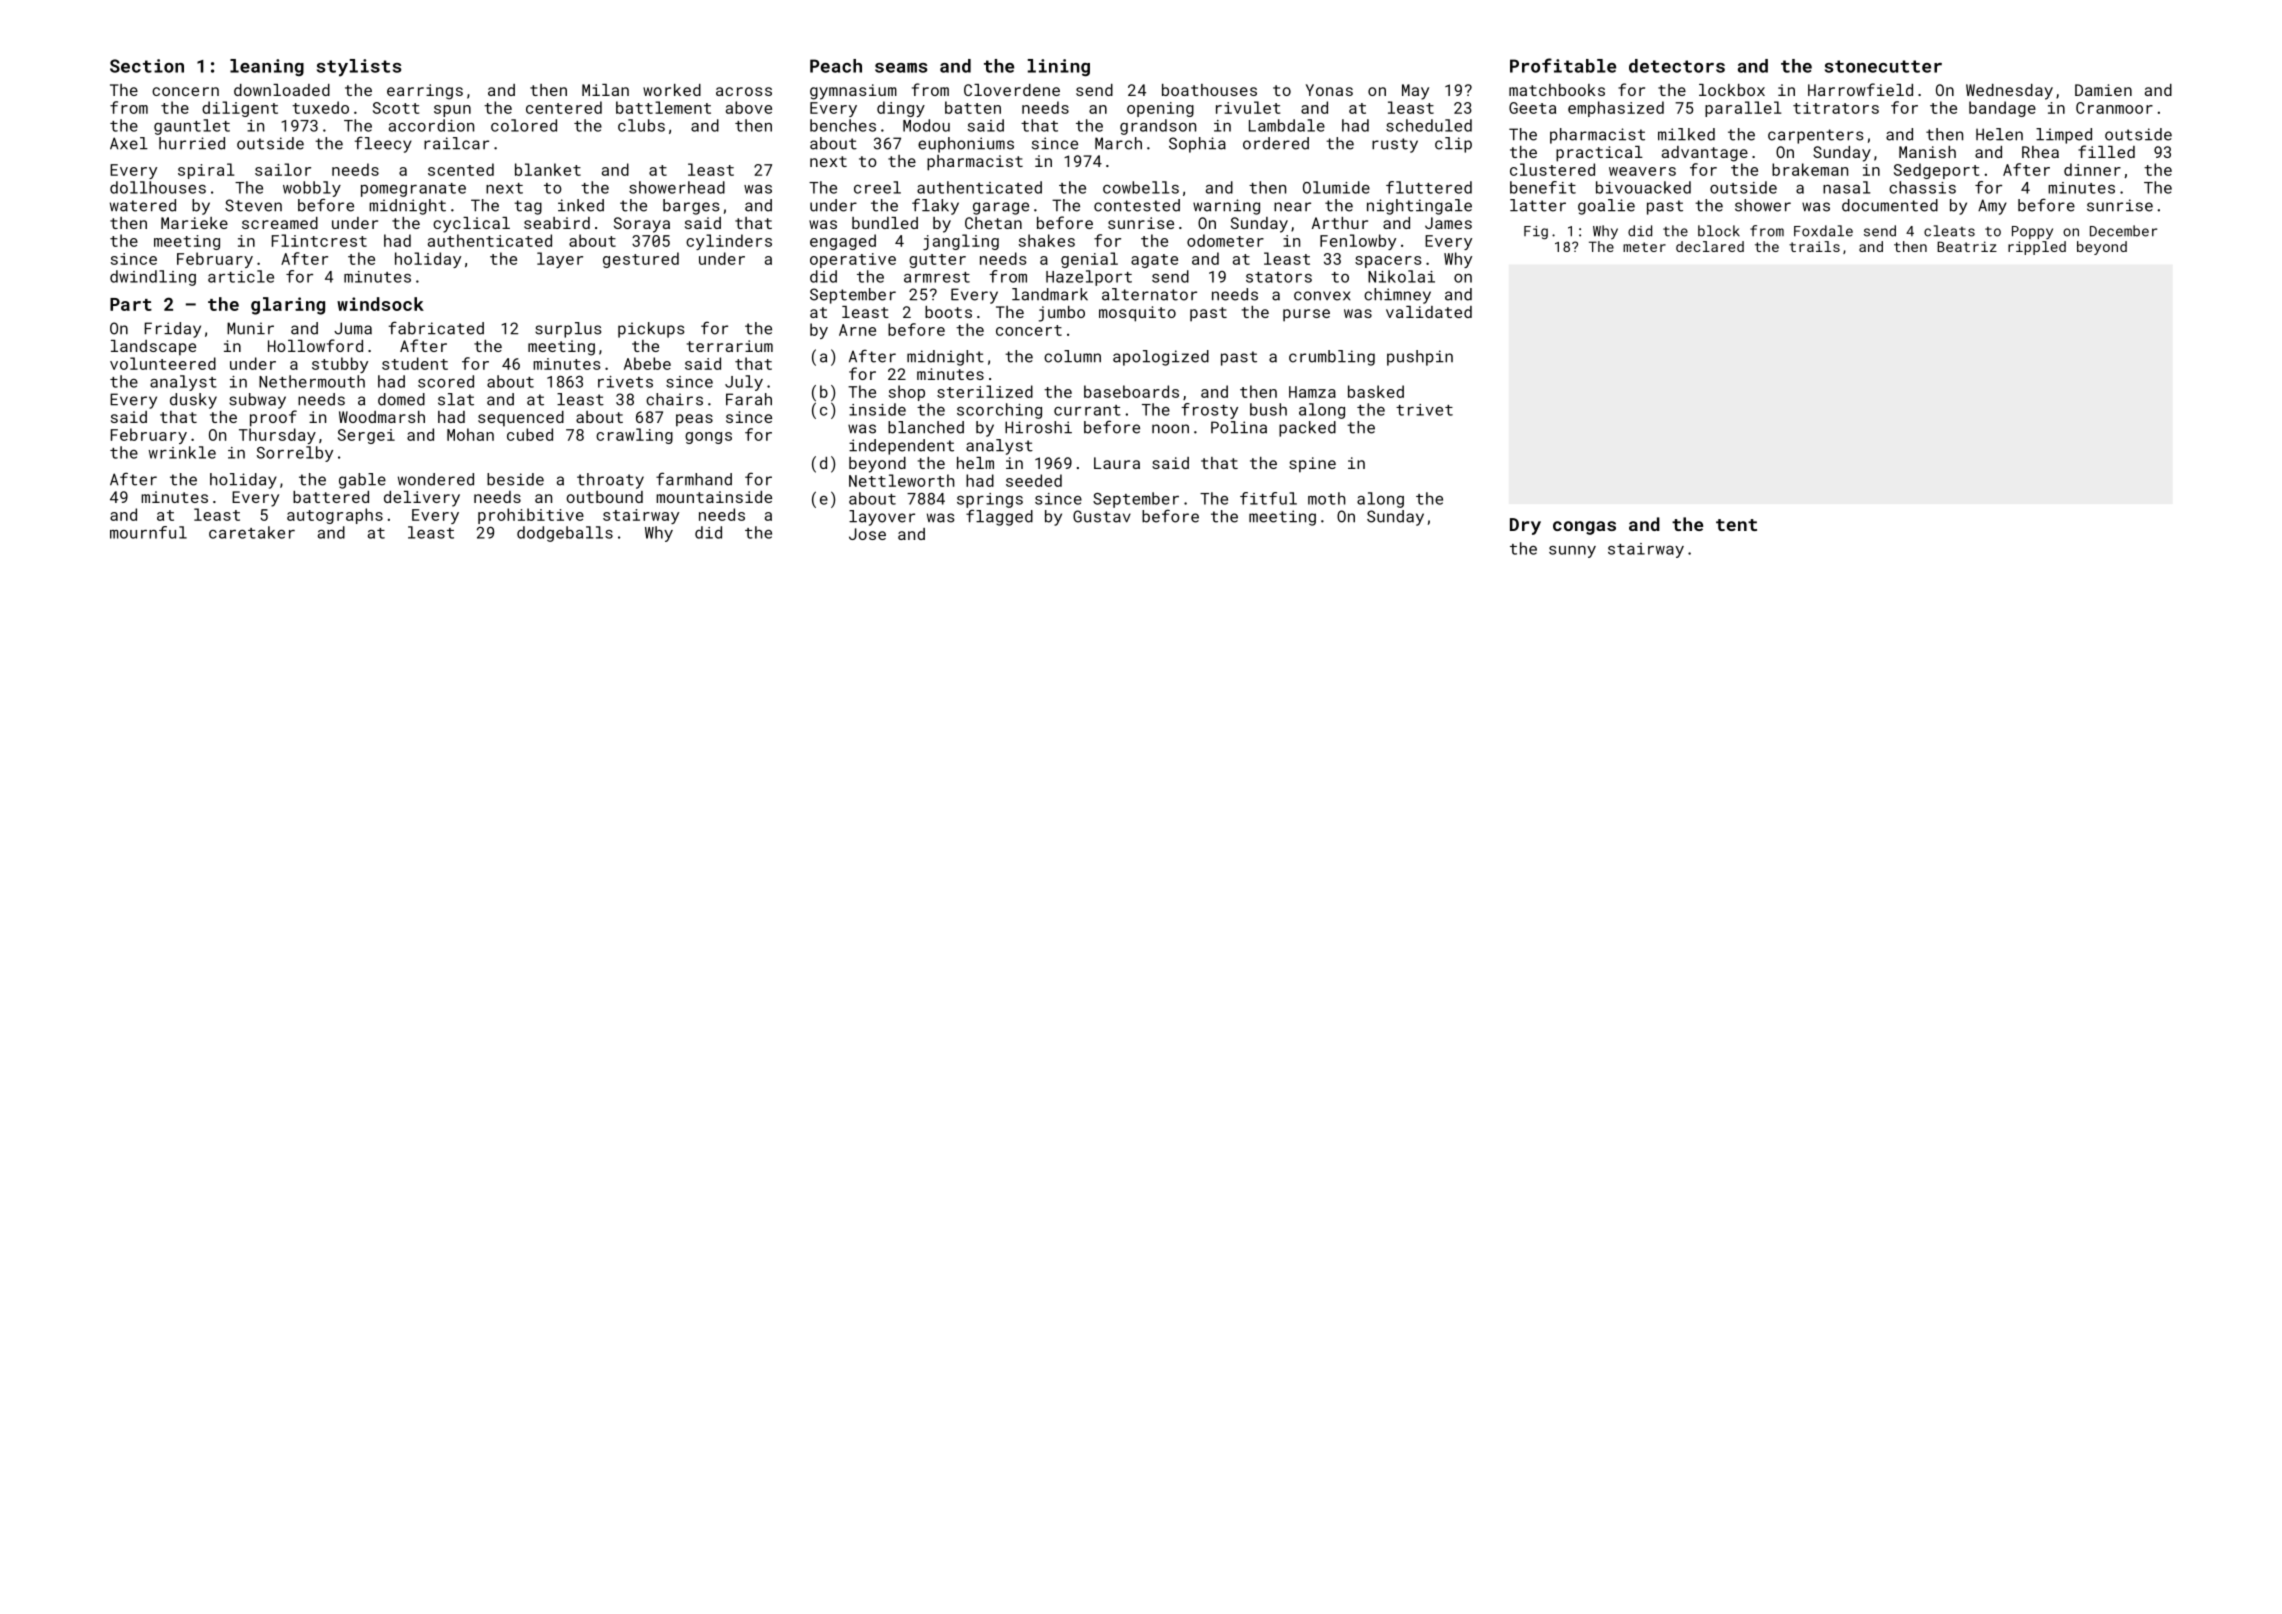 Image resolution: width=2282 pixels, height=1614 pixels. Describe the element at coordinates (252, 532) in the document. I see `caretaker` at that location.
